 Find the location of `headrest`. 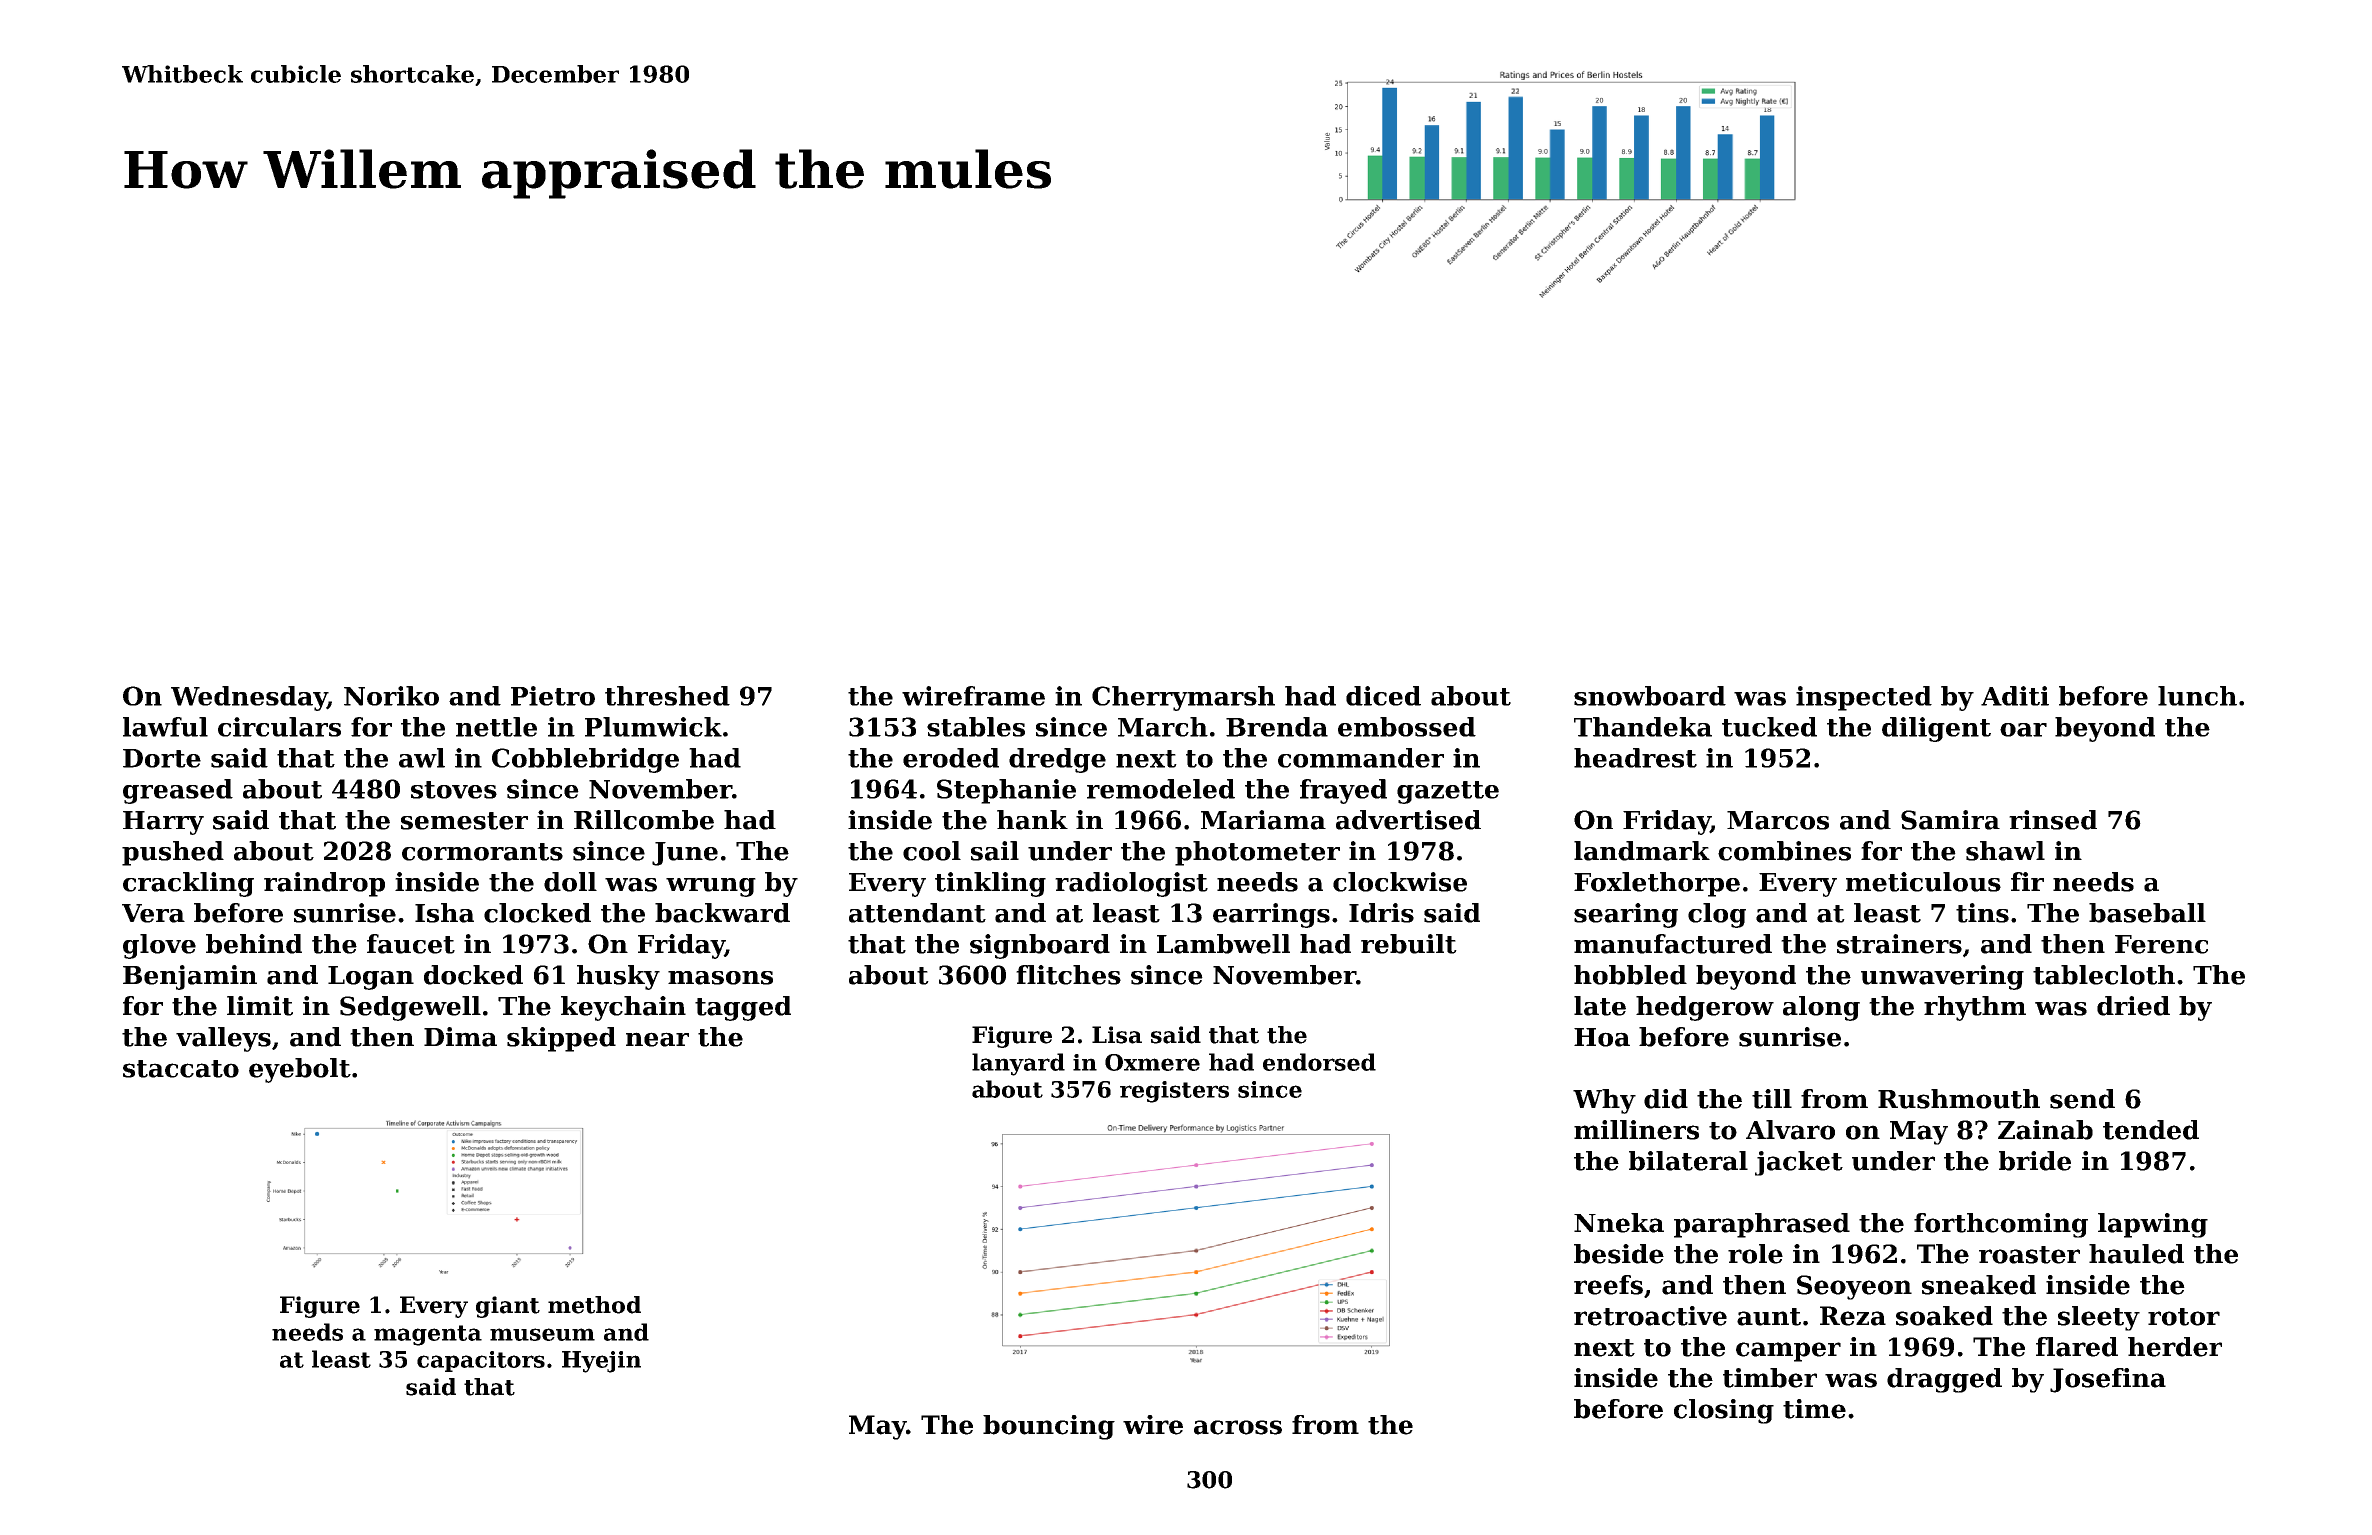

headrest is located at coordinates (1635, 758).
